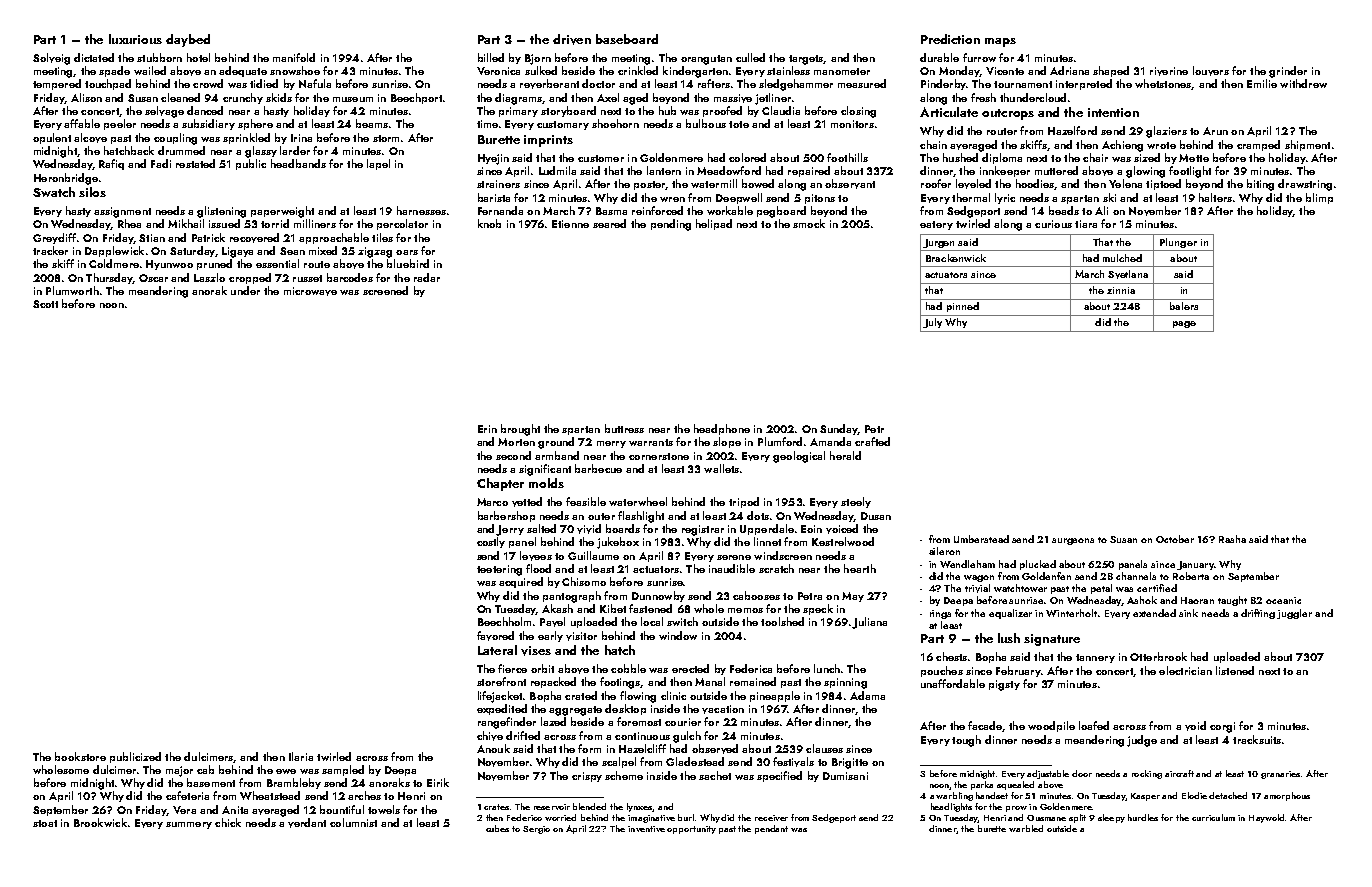  Describe the element at coordinates (611, 444) in the screenshot. I see `merry` at that location.
